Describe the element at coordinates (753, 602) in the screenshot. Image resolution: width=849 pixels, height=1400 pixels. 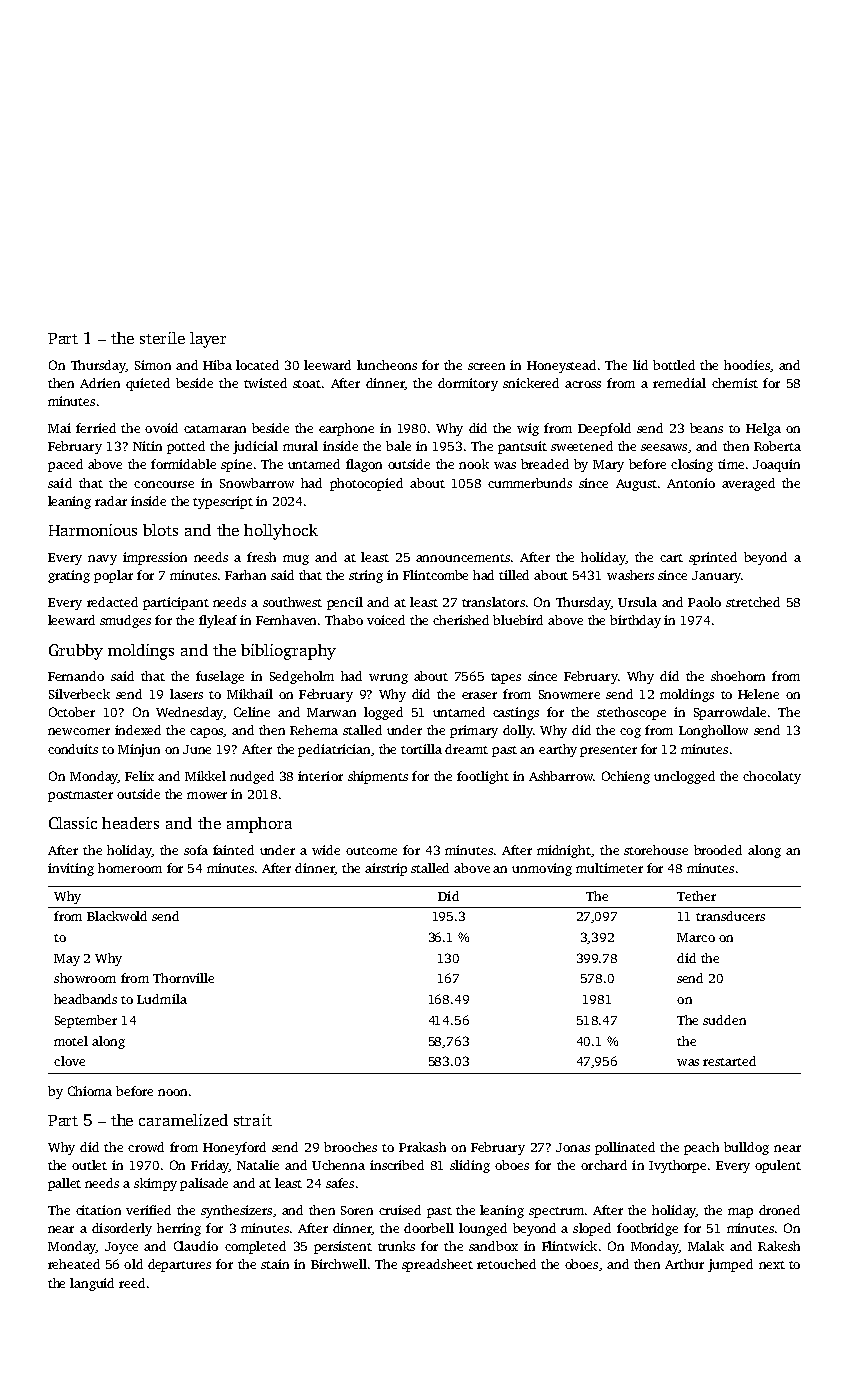
I see `stretched` at that location.
